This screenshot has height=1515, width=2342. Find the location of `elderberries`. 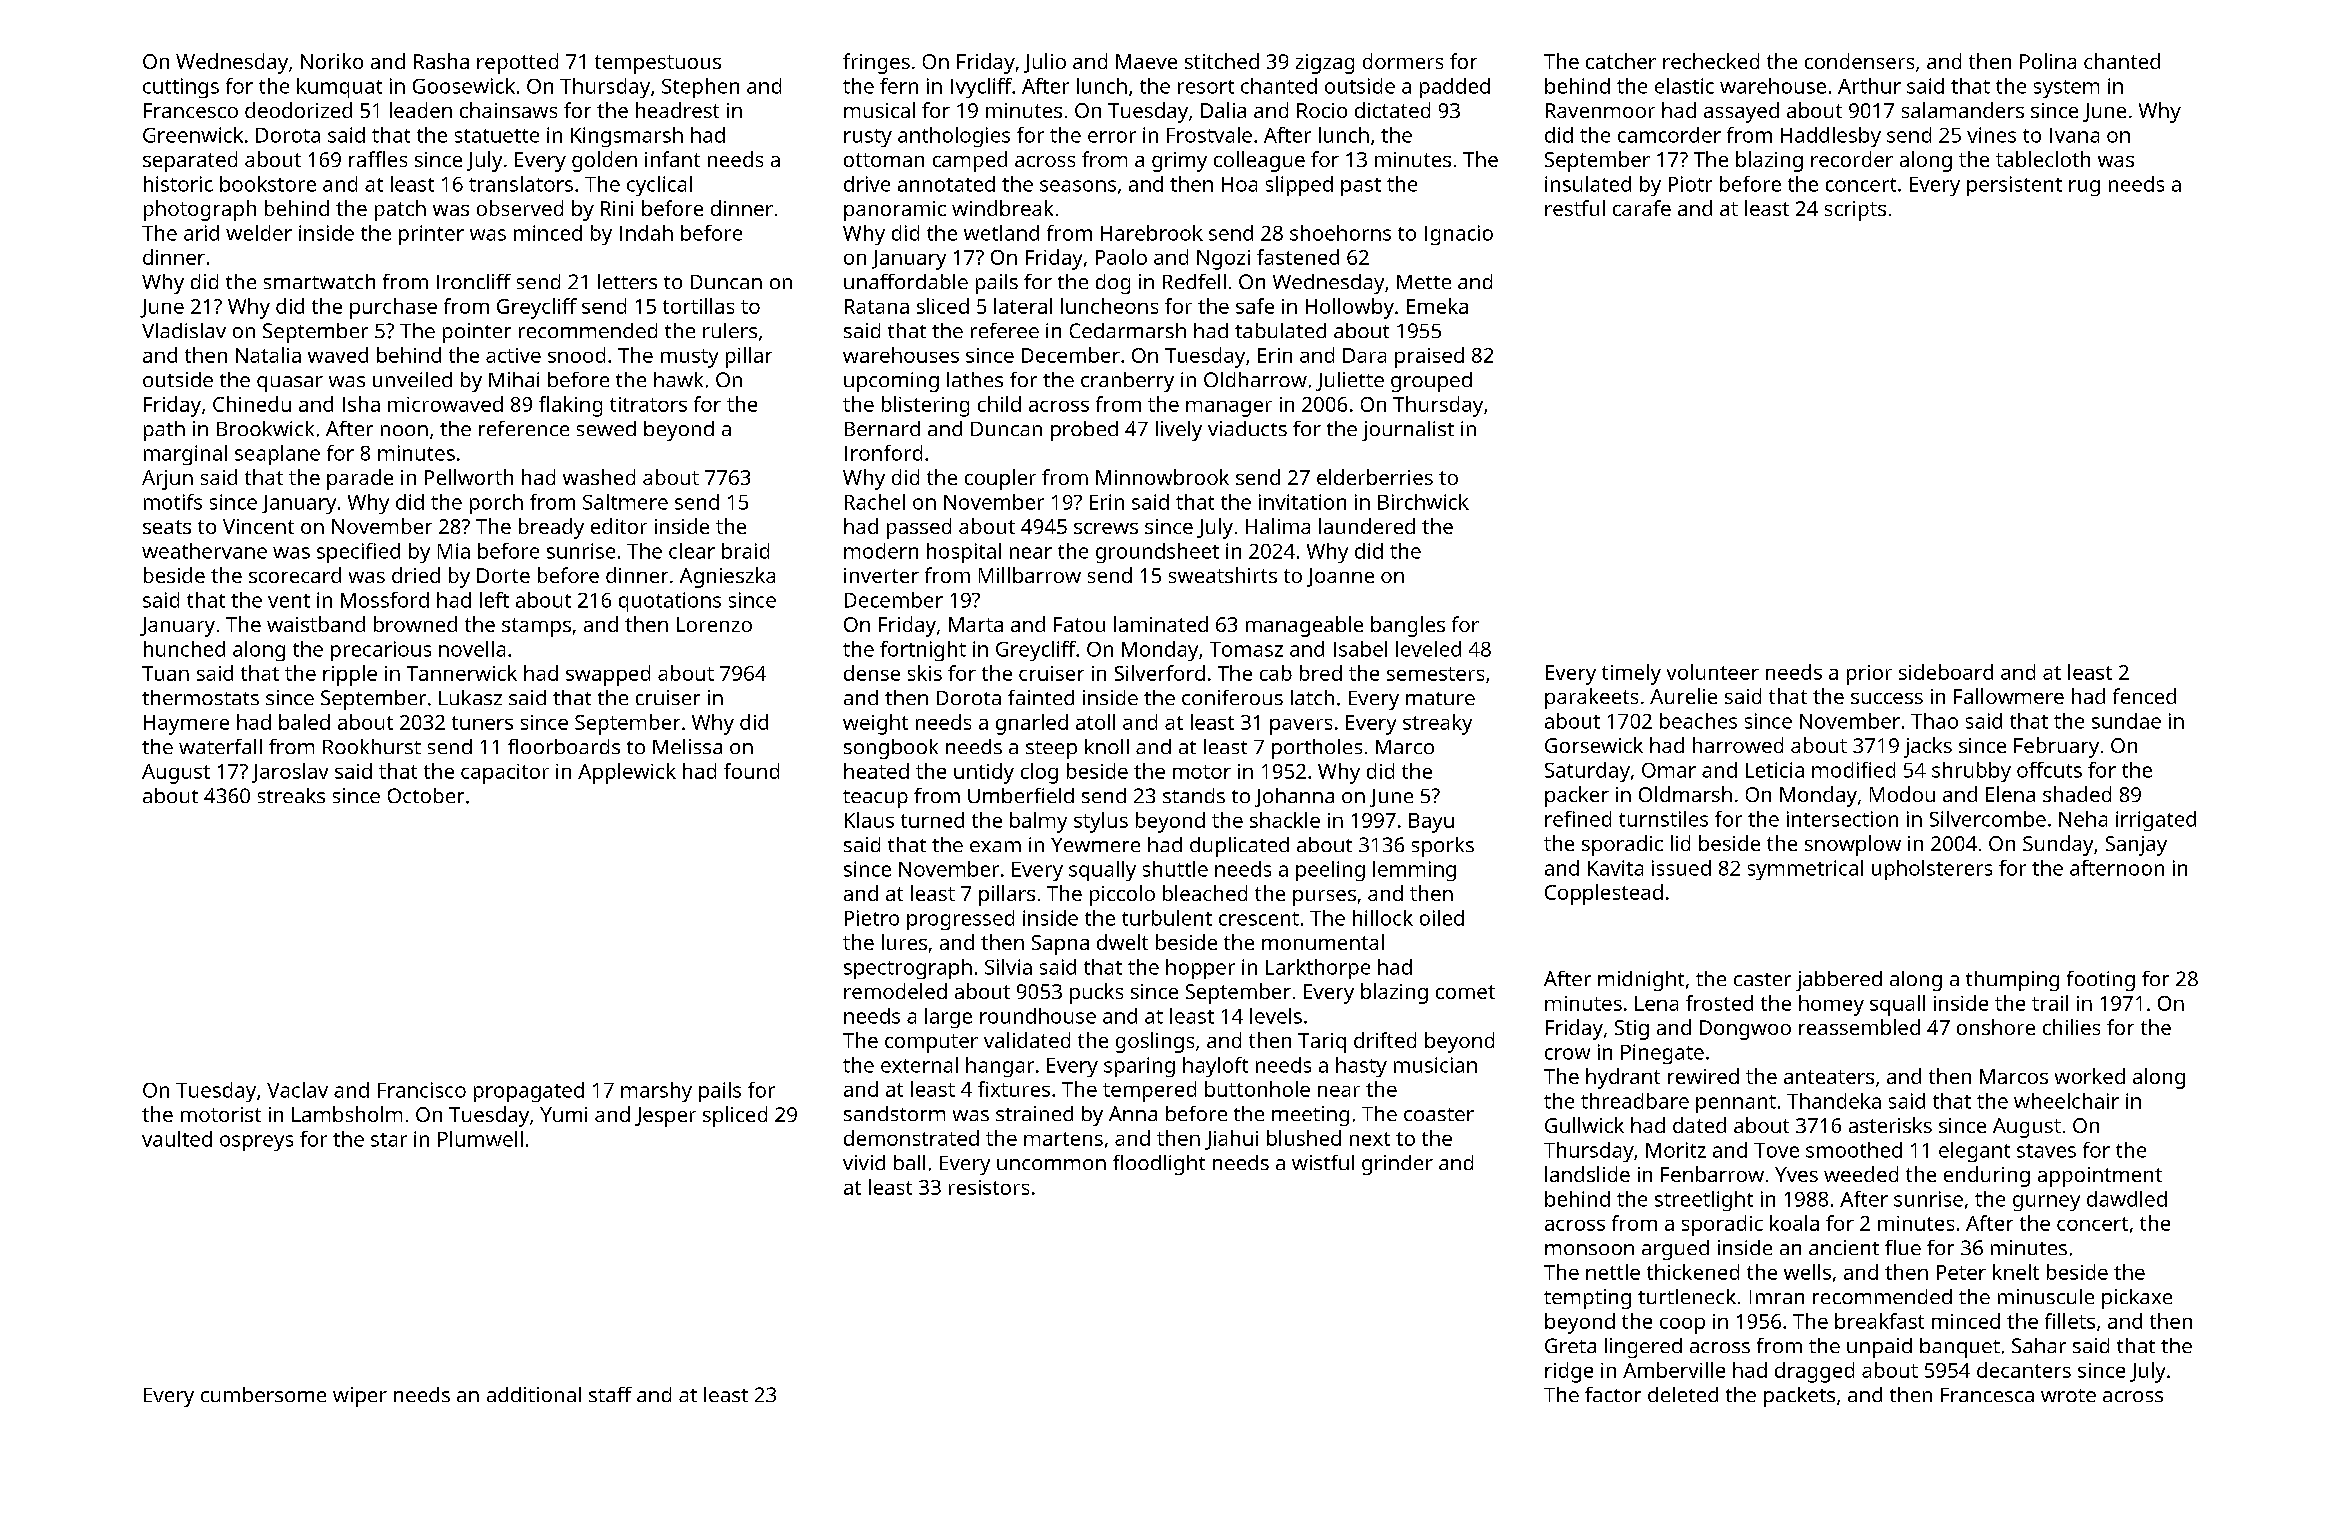

elderberries is located at coordinates (1375, 477).
